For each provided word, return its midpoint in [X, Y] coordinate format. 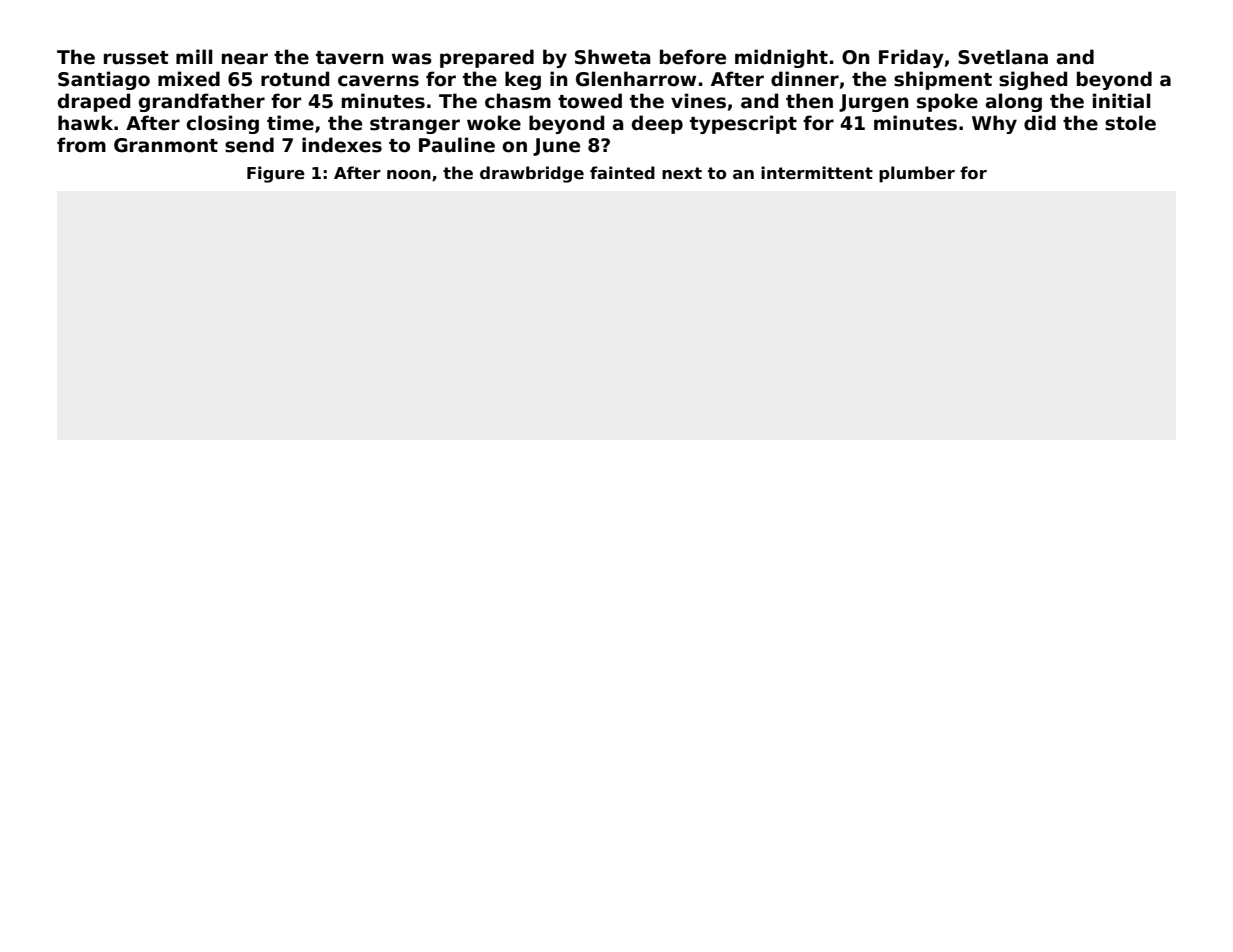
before [693, 57]
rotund [295, 79]
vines [698, 101]
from [81, 145]
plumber [917, 174]
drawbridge [532, 174]
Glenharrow [636, 79]
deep [657, 124]
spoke [947, 102]
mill [194, 56]
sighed [1033, 80]
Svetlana [1003, 57]
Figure [276, 174]
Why [994, 124]
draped [94, 102]
